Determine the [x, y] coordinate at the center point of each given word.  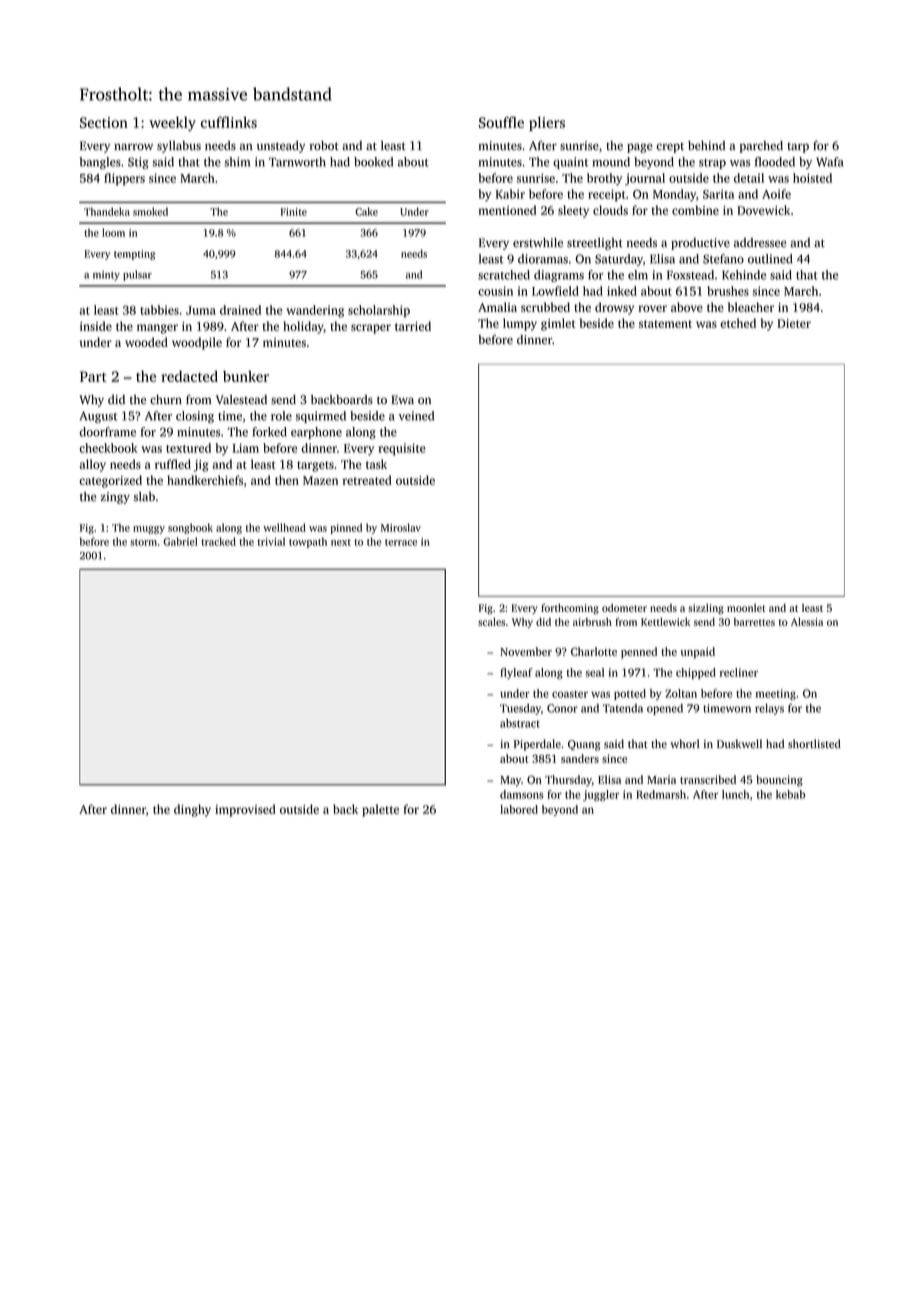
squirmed [321, 417]
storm [143, 542]
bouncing [779, 781]
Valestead [241, 400]
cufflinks [229, 122]
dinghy [192, 810]
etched [738, 323]
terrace [401, 542]
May [510, 781]
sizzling [706, 609]
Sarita [718, 194]
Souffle [501, 122]
